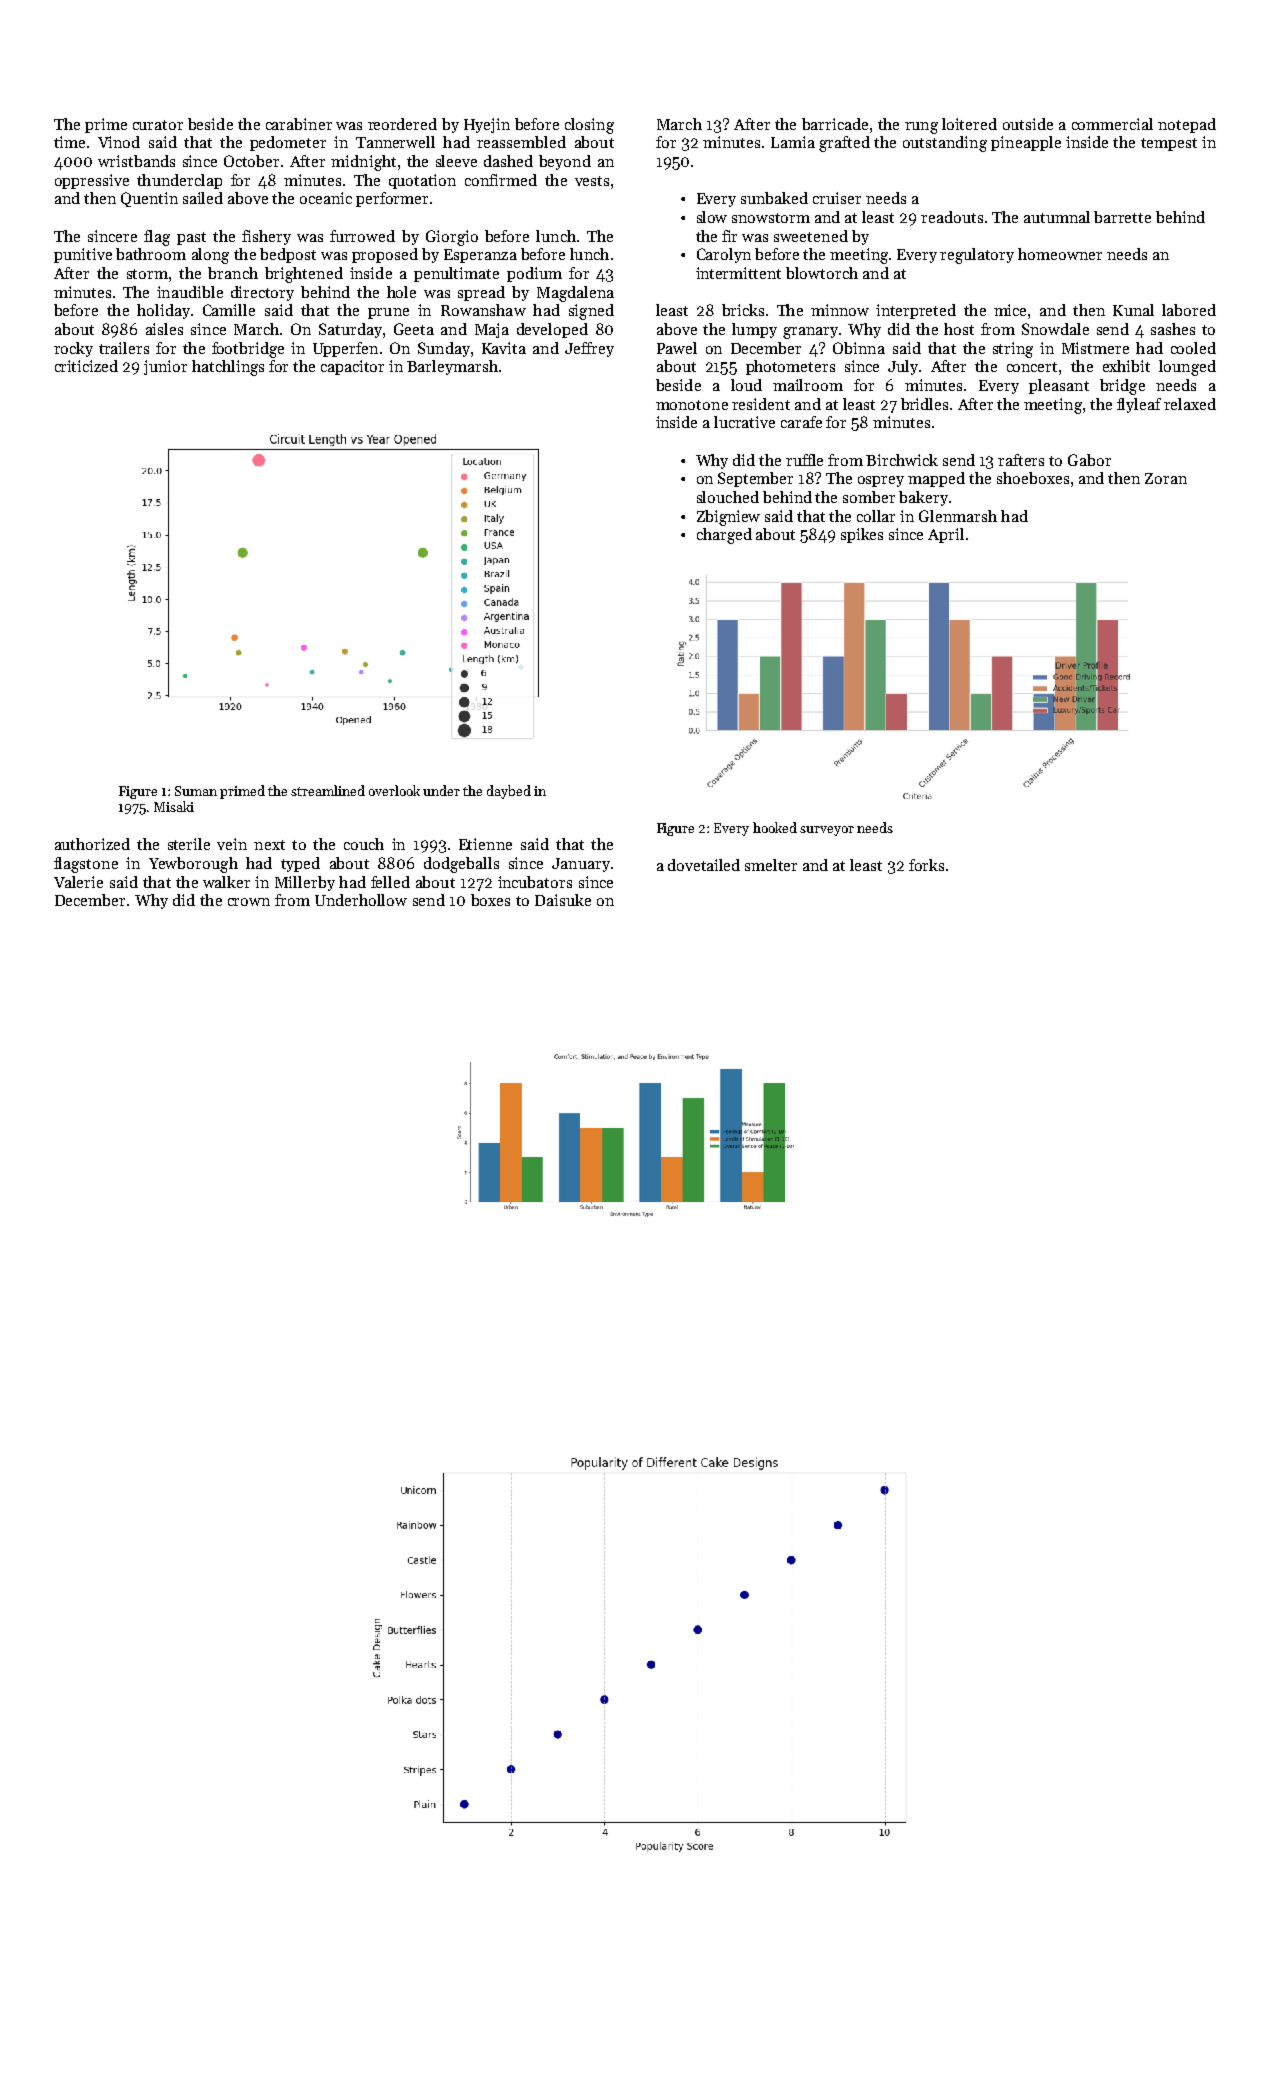  I want to click on spikes, so click(862, 535).
